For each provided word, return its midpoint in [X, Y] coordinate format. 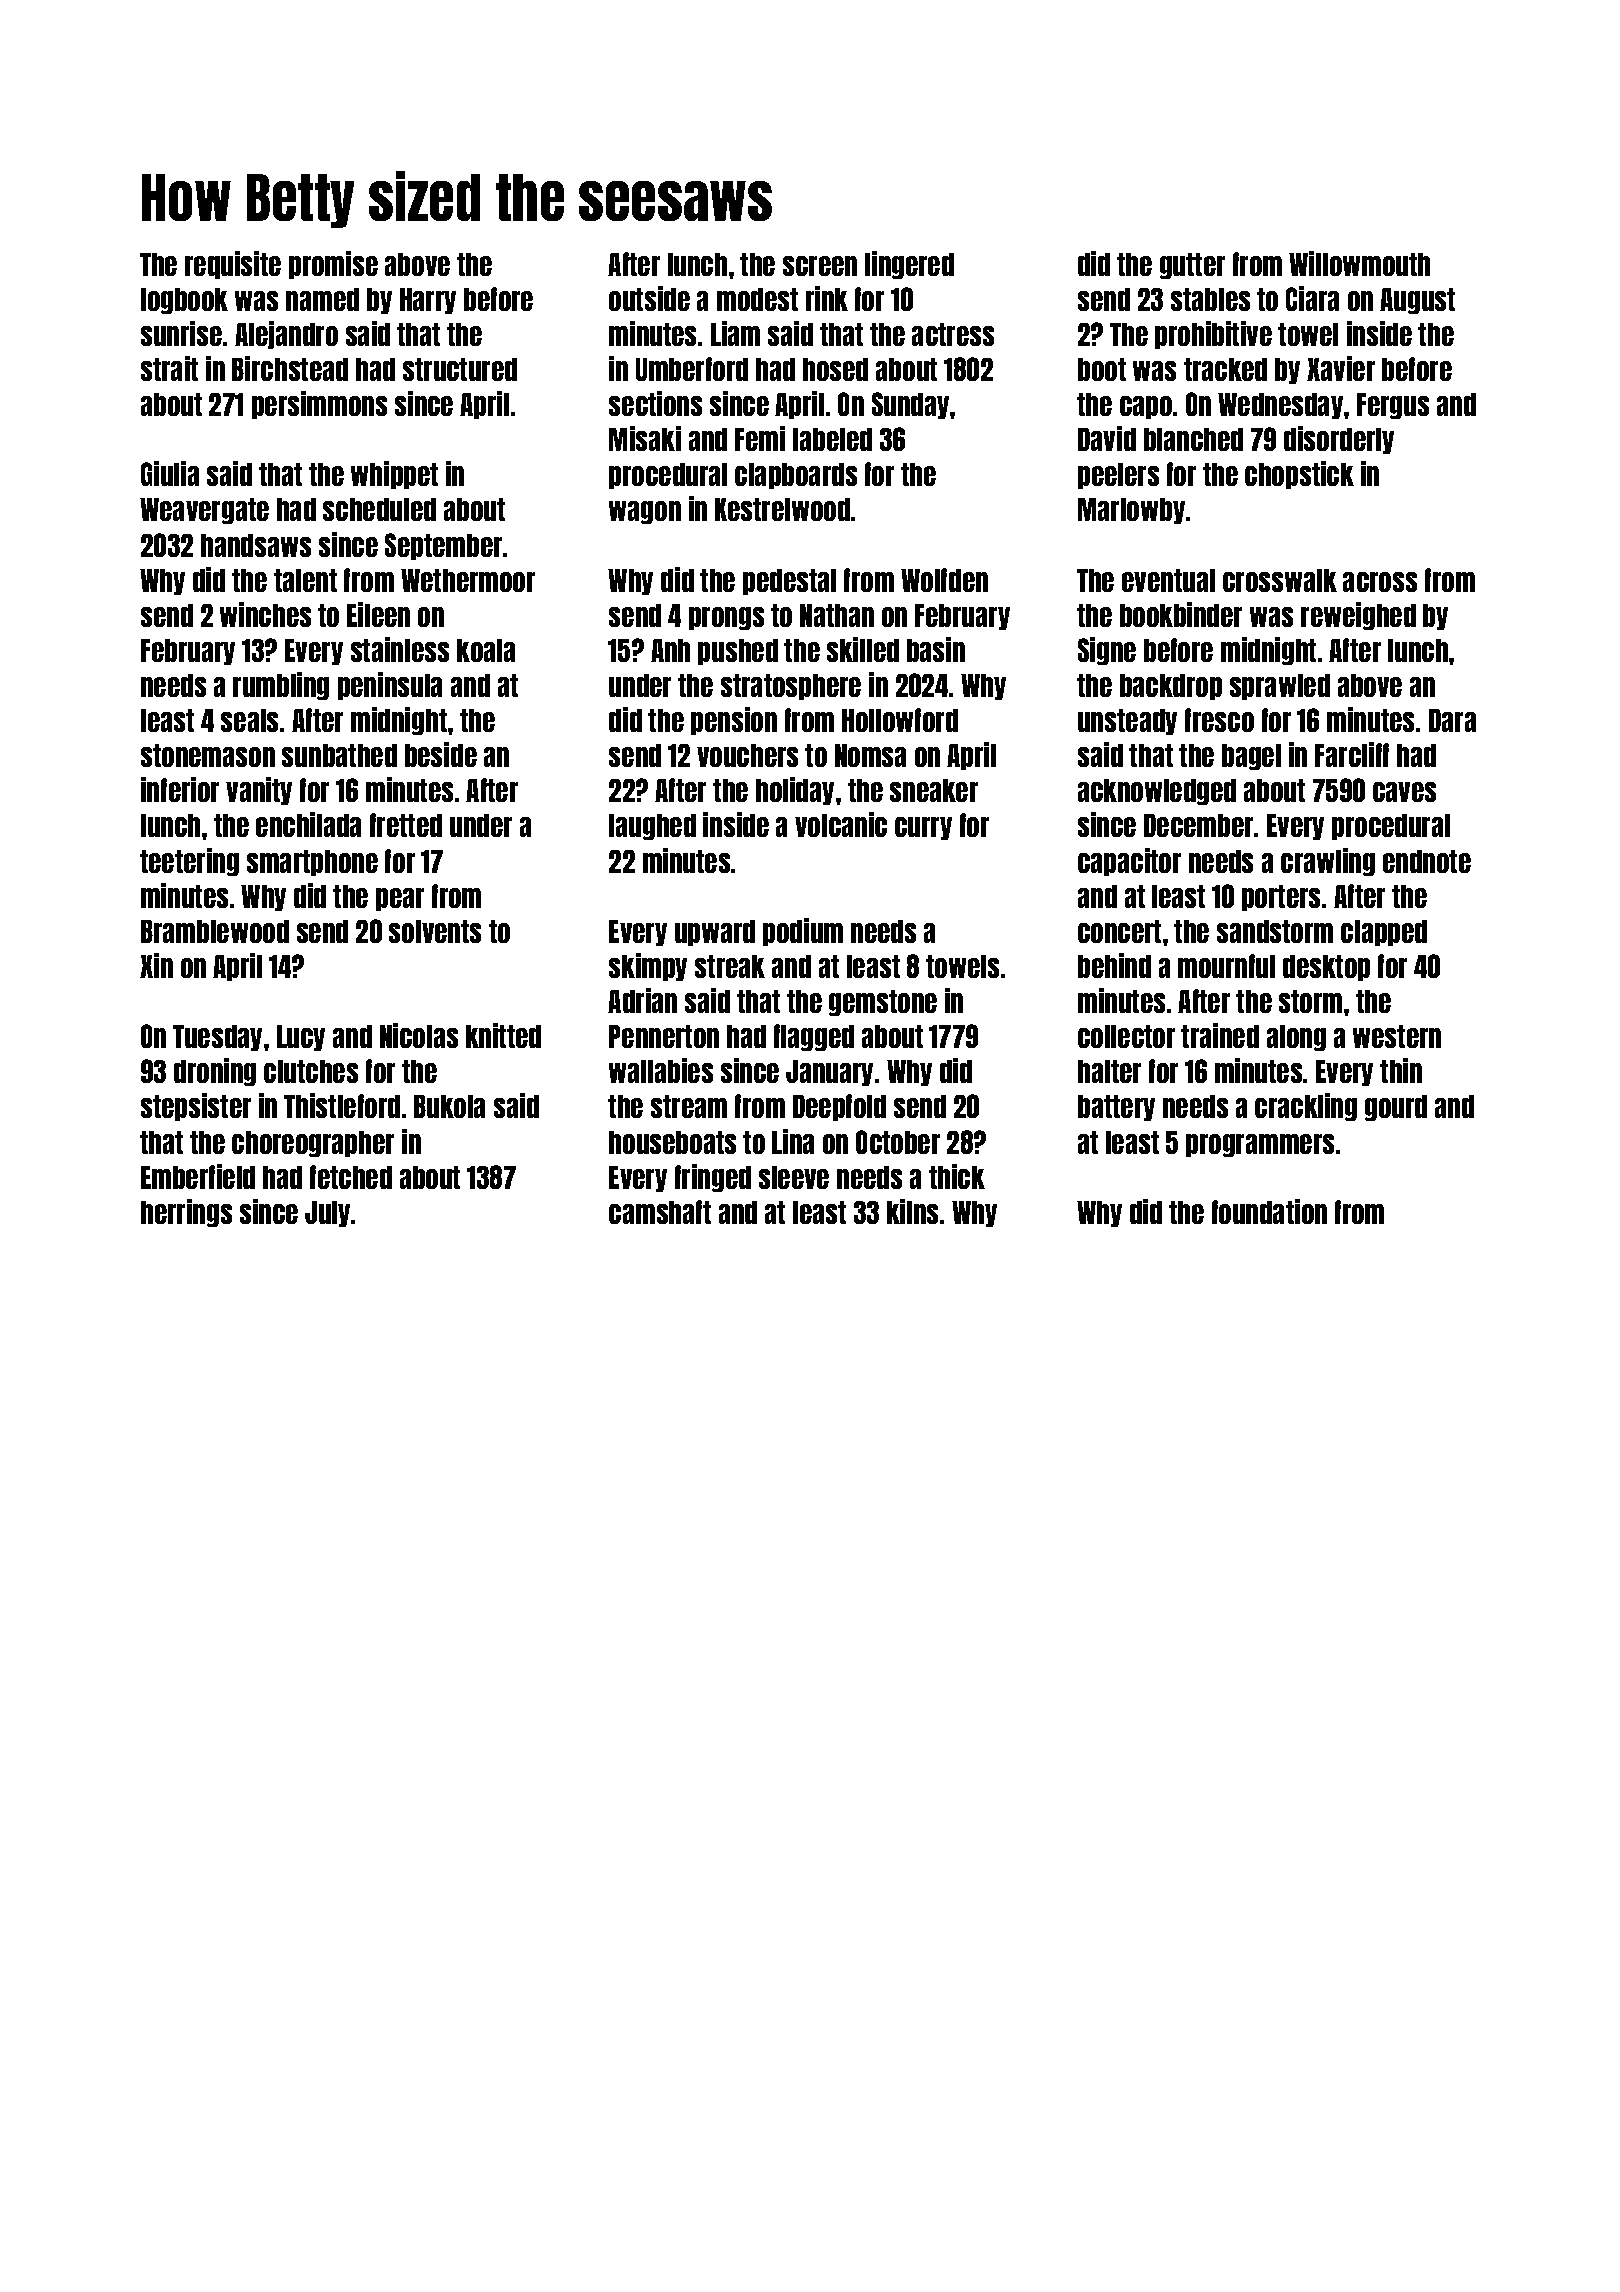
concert [1119, 931]
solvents [435, 931]
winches [265, 614]
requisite [233, 265]
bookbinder [1181, 614]
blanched [1193, 439]
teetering [189, 862]
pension [734, 721]
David [1107, 438]
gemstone [883, 1003]
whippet [394, 475]
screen [820, 266]
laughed [652, 827]
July [327, 1214]
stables [1210, 299]
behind [1114, 965]
